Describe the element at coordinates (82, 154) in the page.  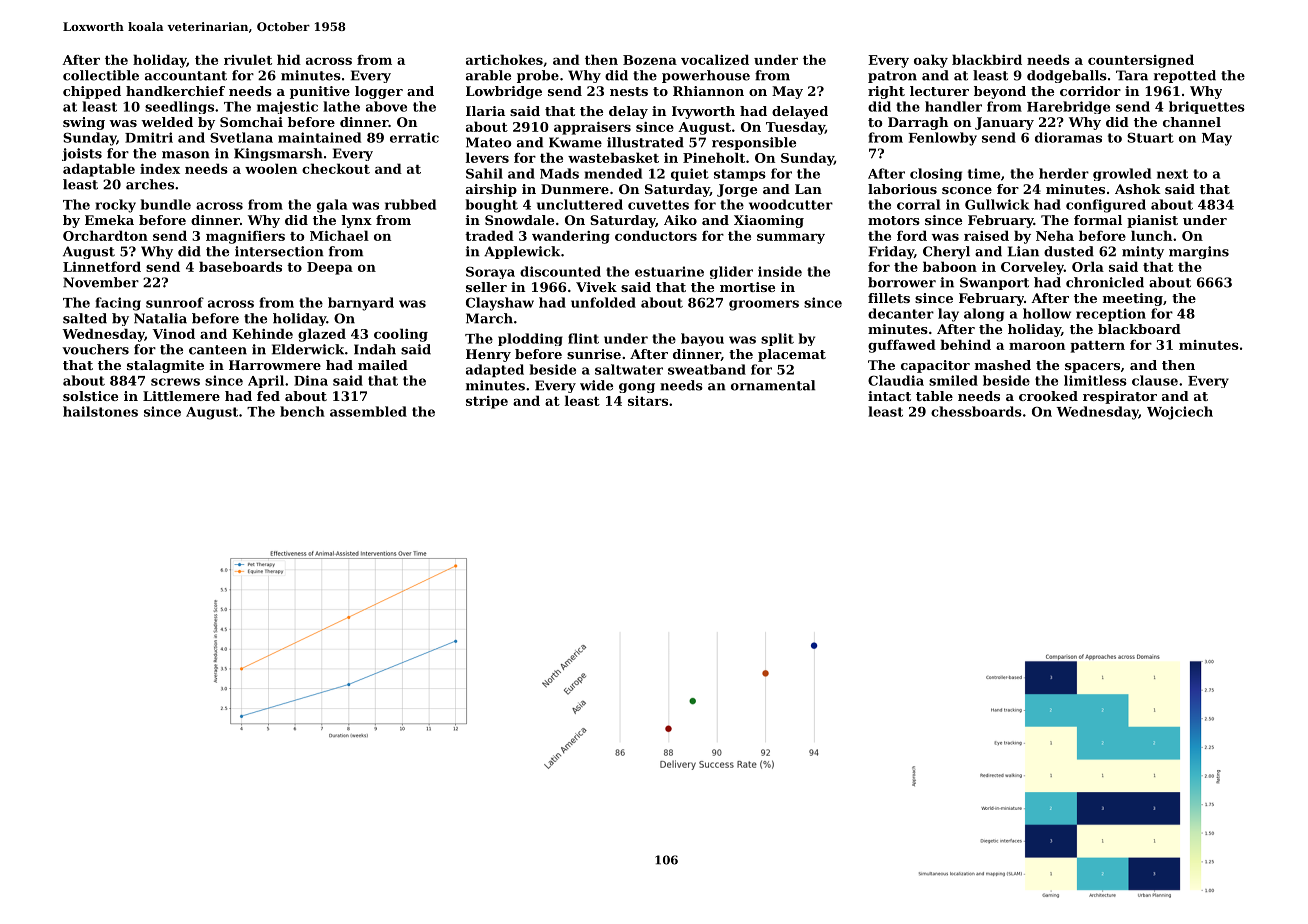
I see `joists` at that location.
